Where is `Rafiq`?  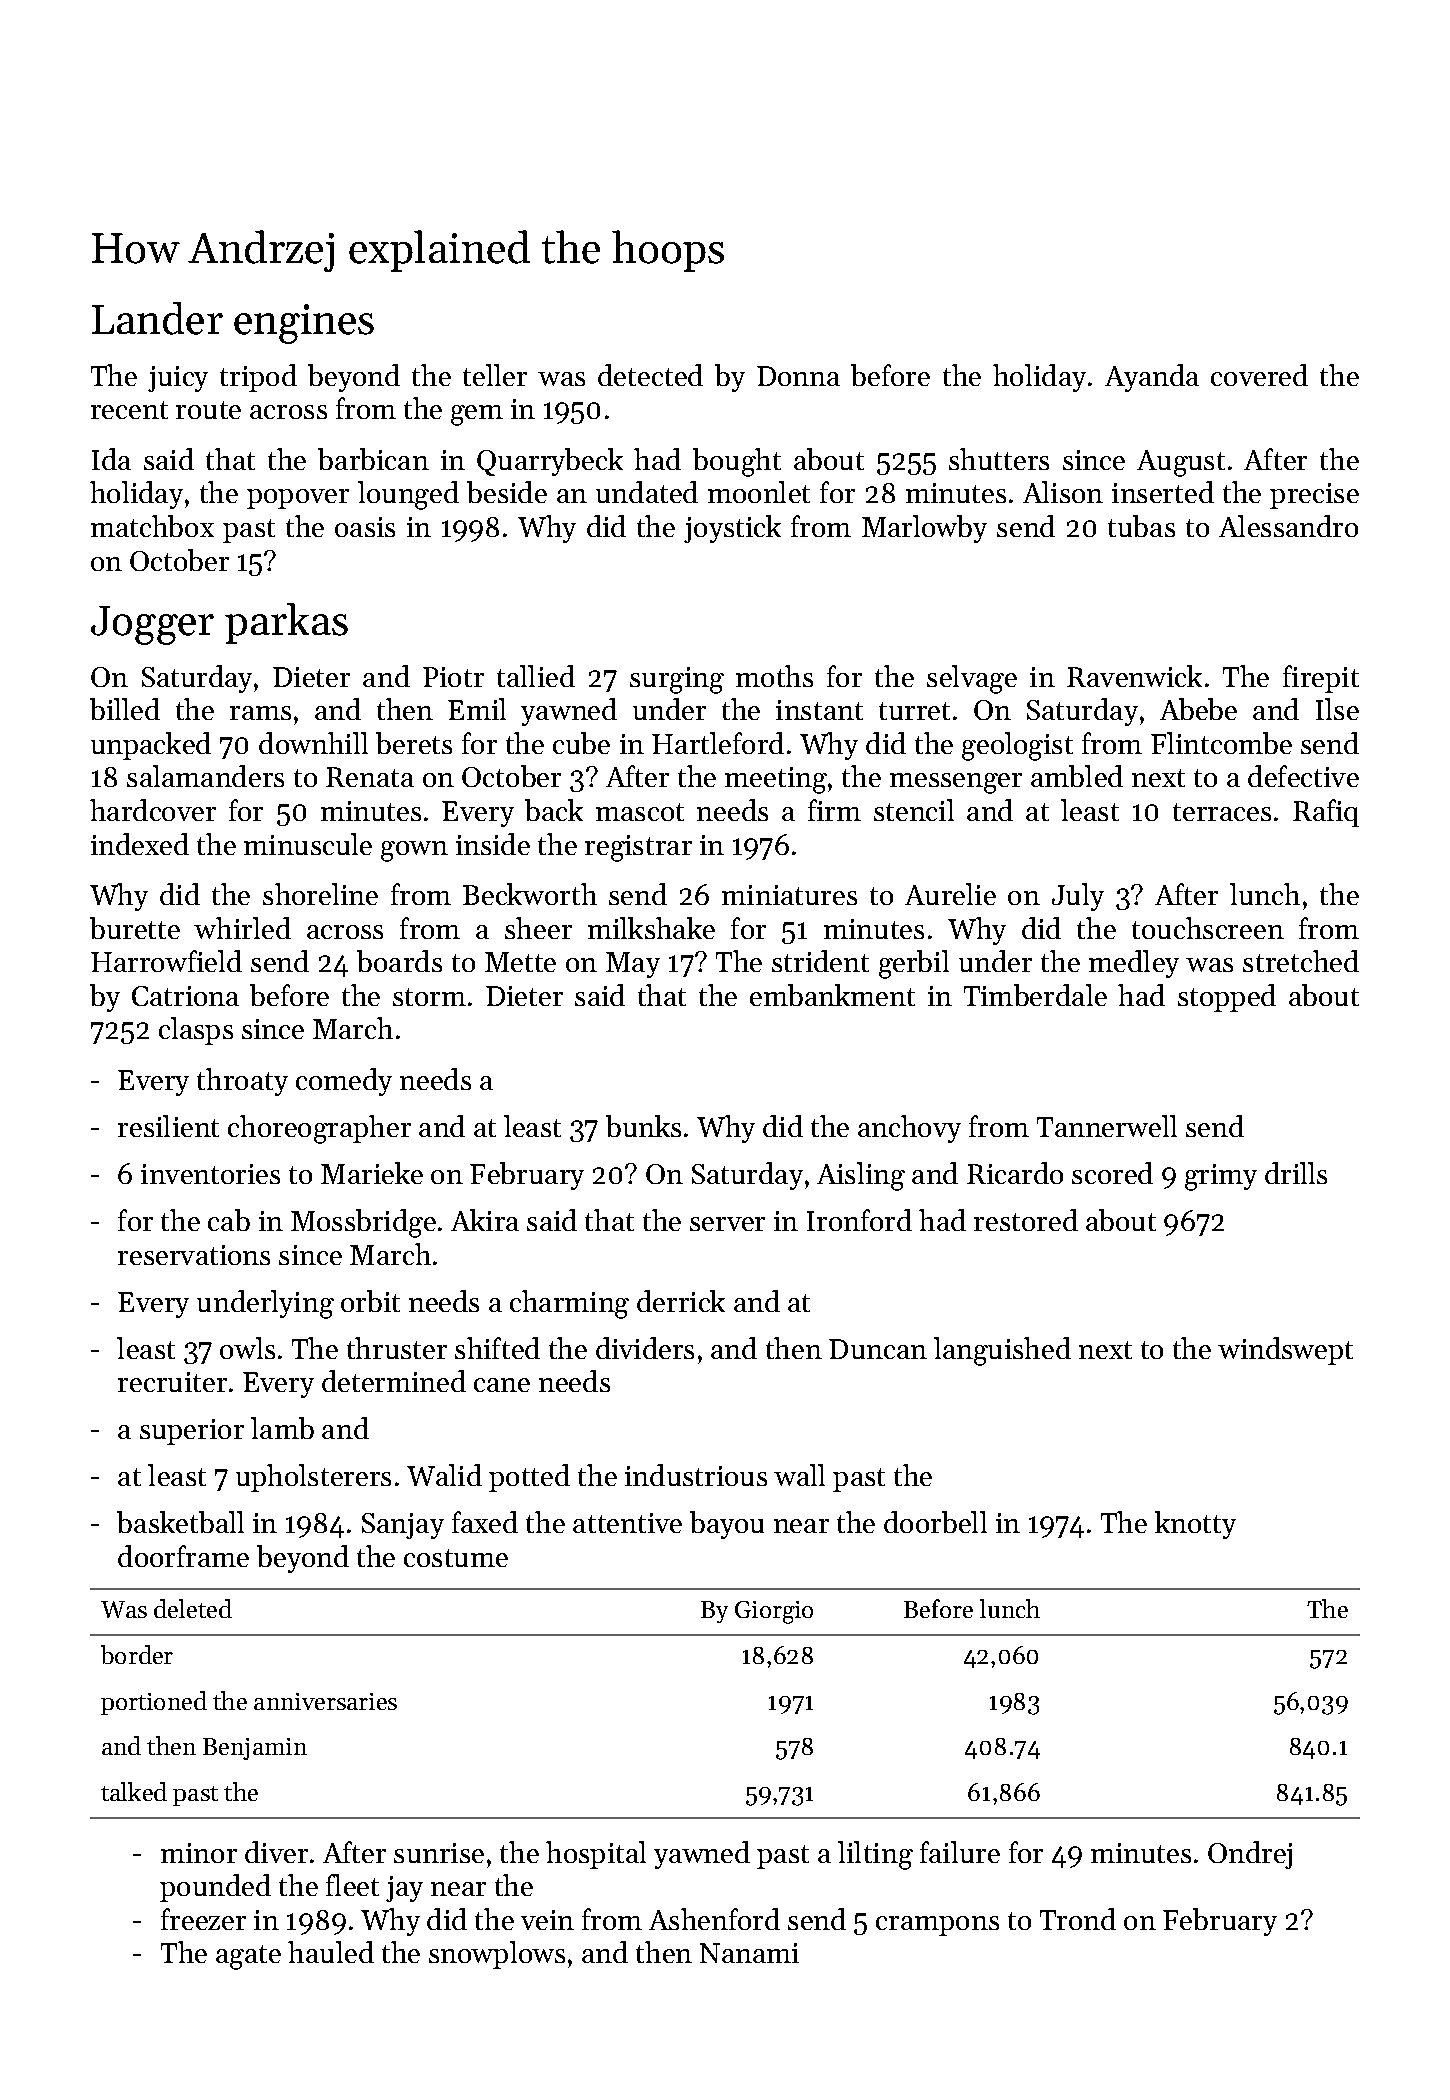 Rafiq is located at coordinates (1326, 813).
